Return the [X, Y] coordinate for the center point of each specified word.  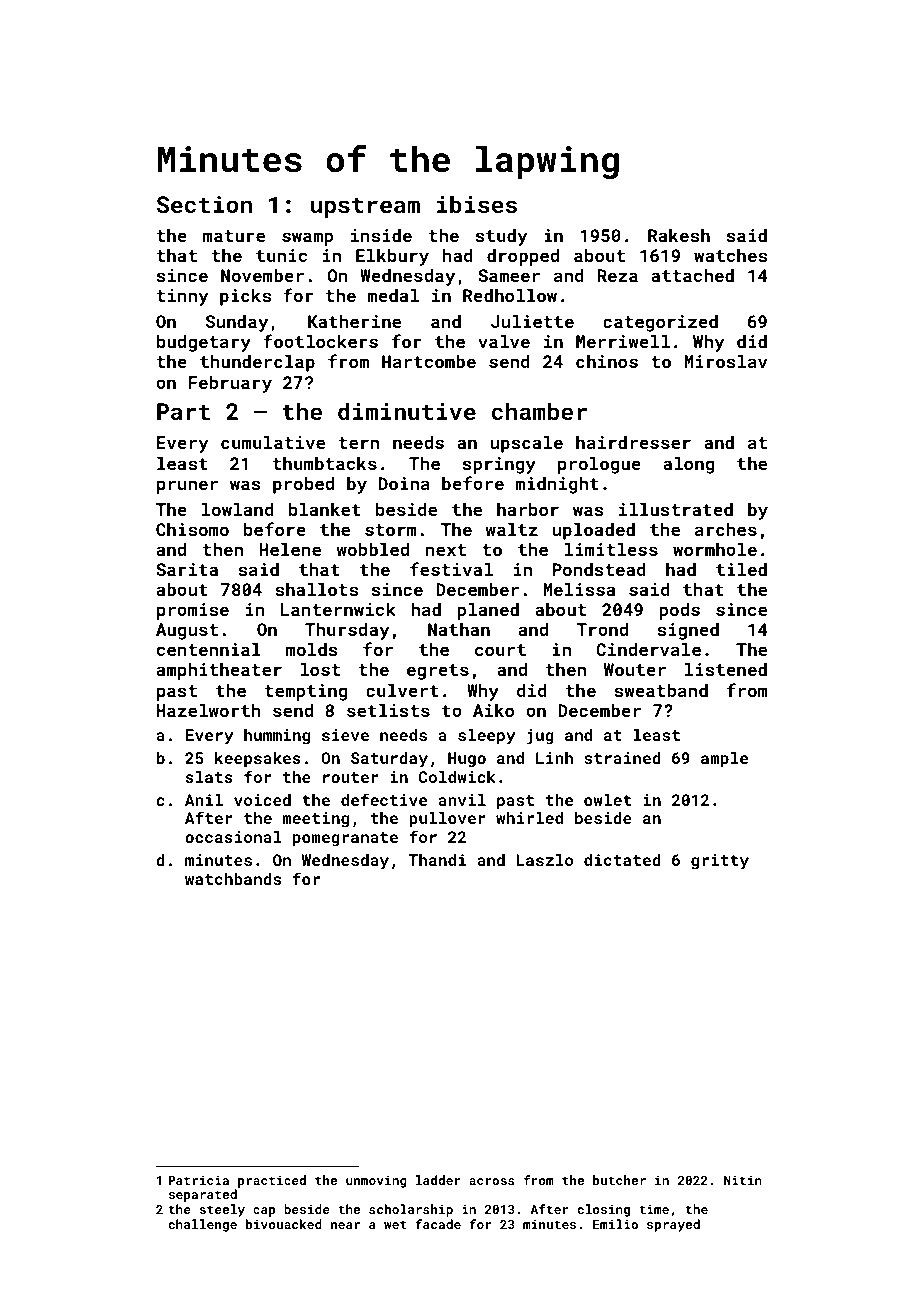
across [492, 1181]
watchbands [233, 879]
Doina [404, 483]
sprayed [673, 1225]
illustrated [676, 509]
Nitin [743, 1180]
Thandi [437, 860]
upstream [365, 207]
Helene [290, 549]
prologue [599, 465]
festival [451, 569]
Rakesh [679, 235]
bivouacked [284, 1224]
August [187, 631]
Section [204, 204]
